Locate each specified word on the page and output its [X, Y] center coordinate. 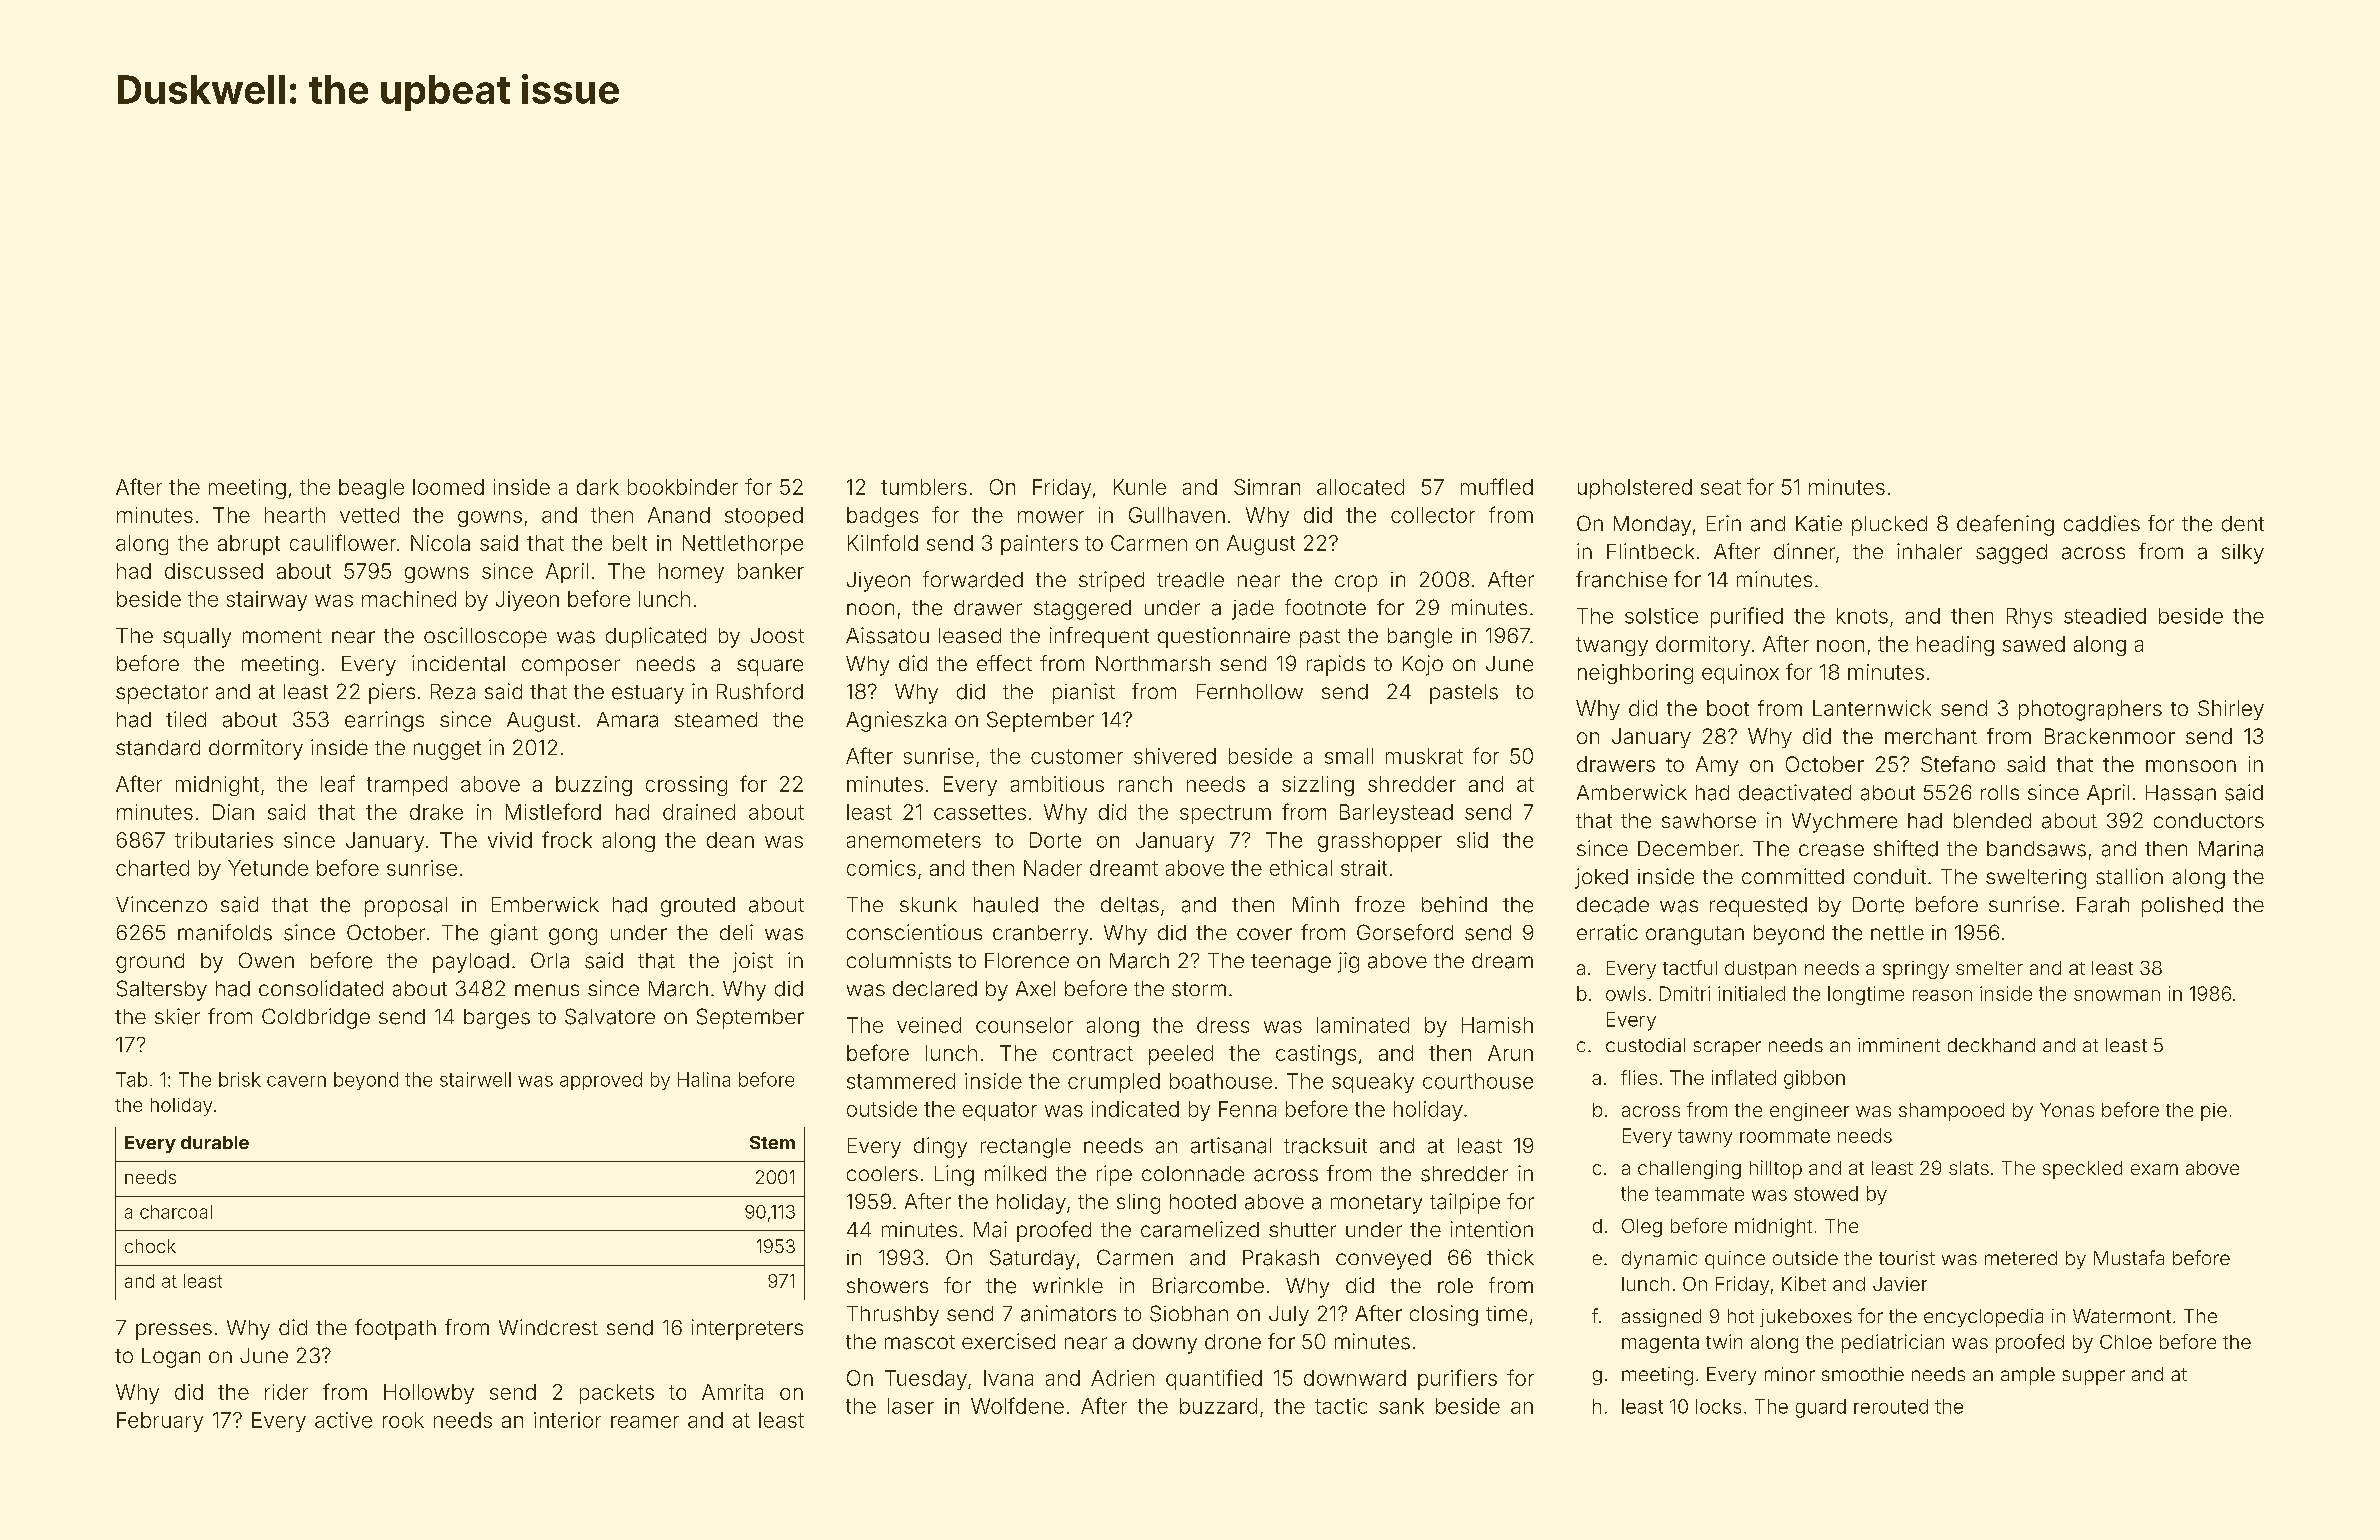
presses [174, 1331]
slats [1969, 1168]
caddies [2102, 523]
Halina [704, 1079]
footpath [395, 1329]
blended [1992, 820]
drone [1233, 1341]
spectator [162, 694]
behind [1454, 904]
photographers [2090, 710]
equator [1000, 1111]
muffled [1497, 486]
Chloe [2126, 1342]
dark [598, 487]
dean [730, 840]
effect [1004, 663]
